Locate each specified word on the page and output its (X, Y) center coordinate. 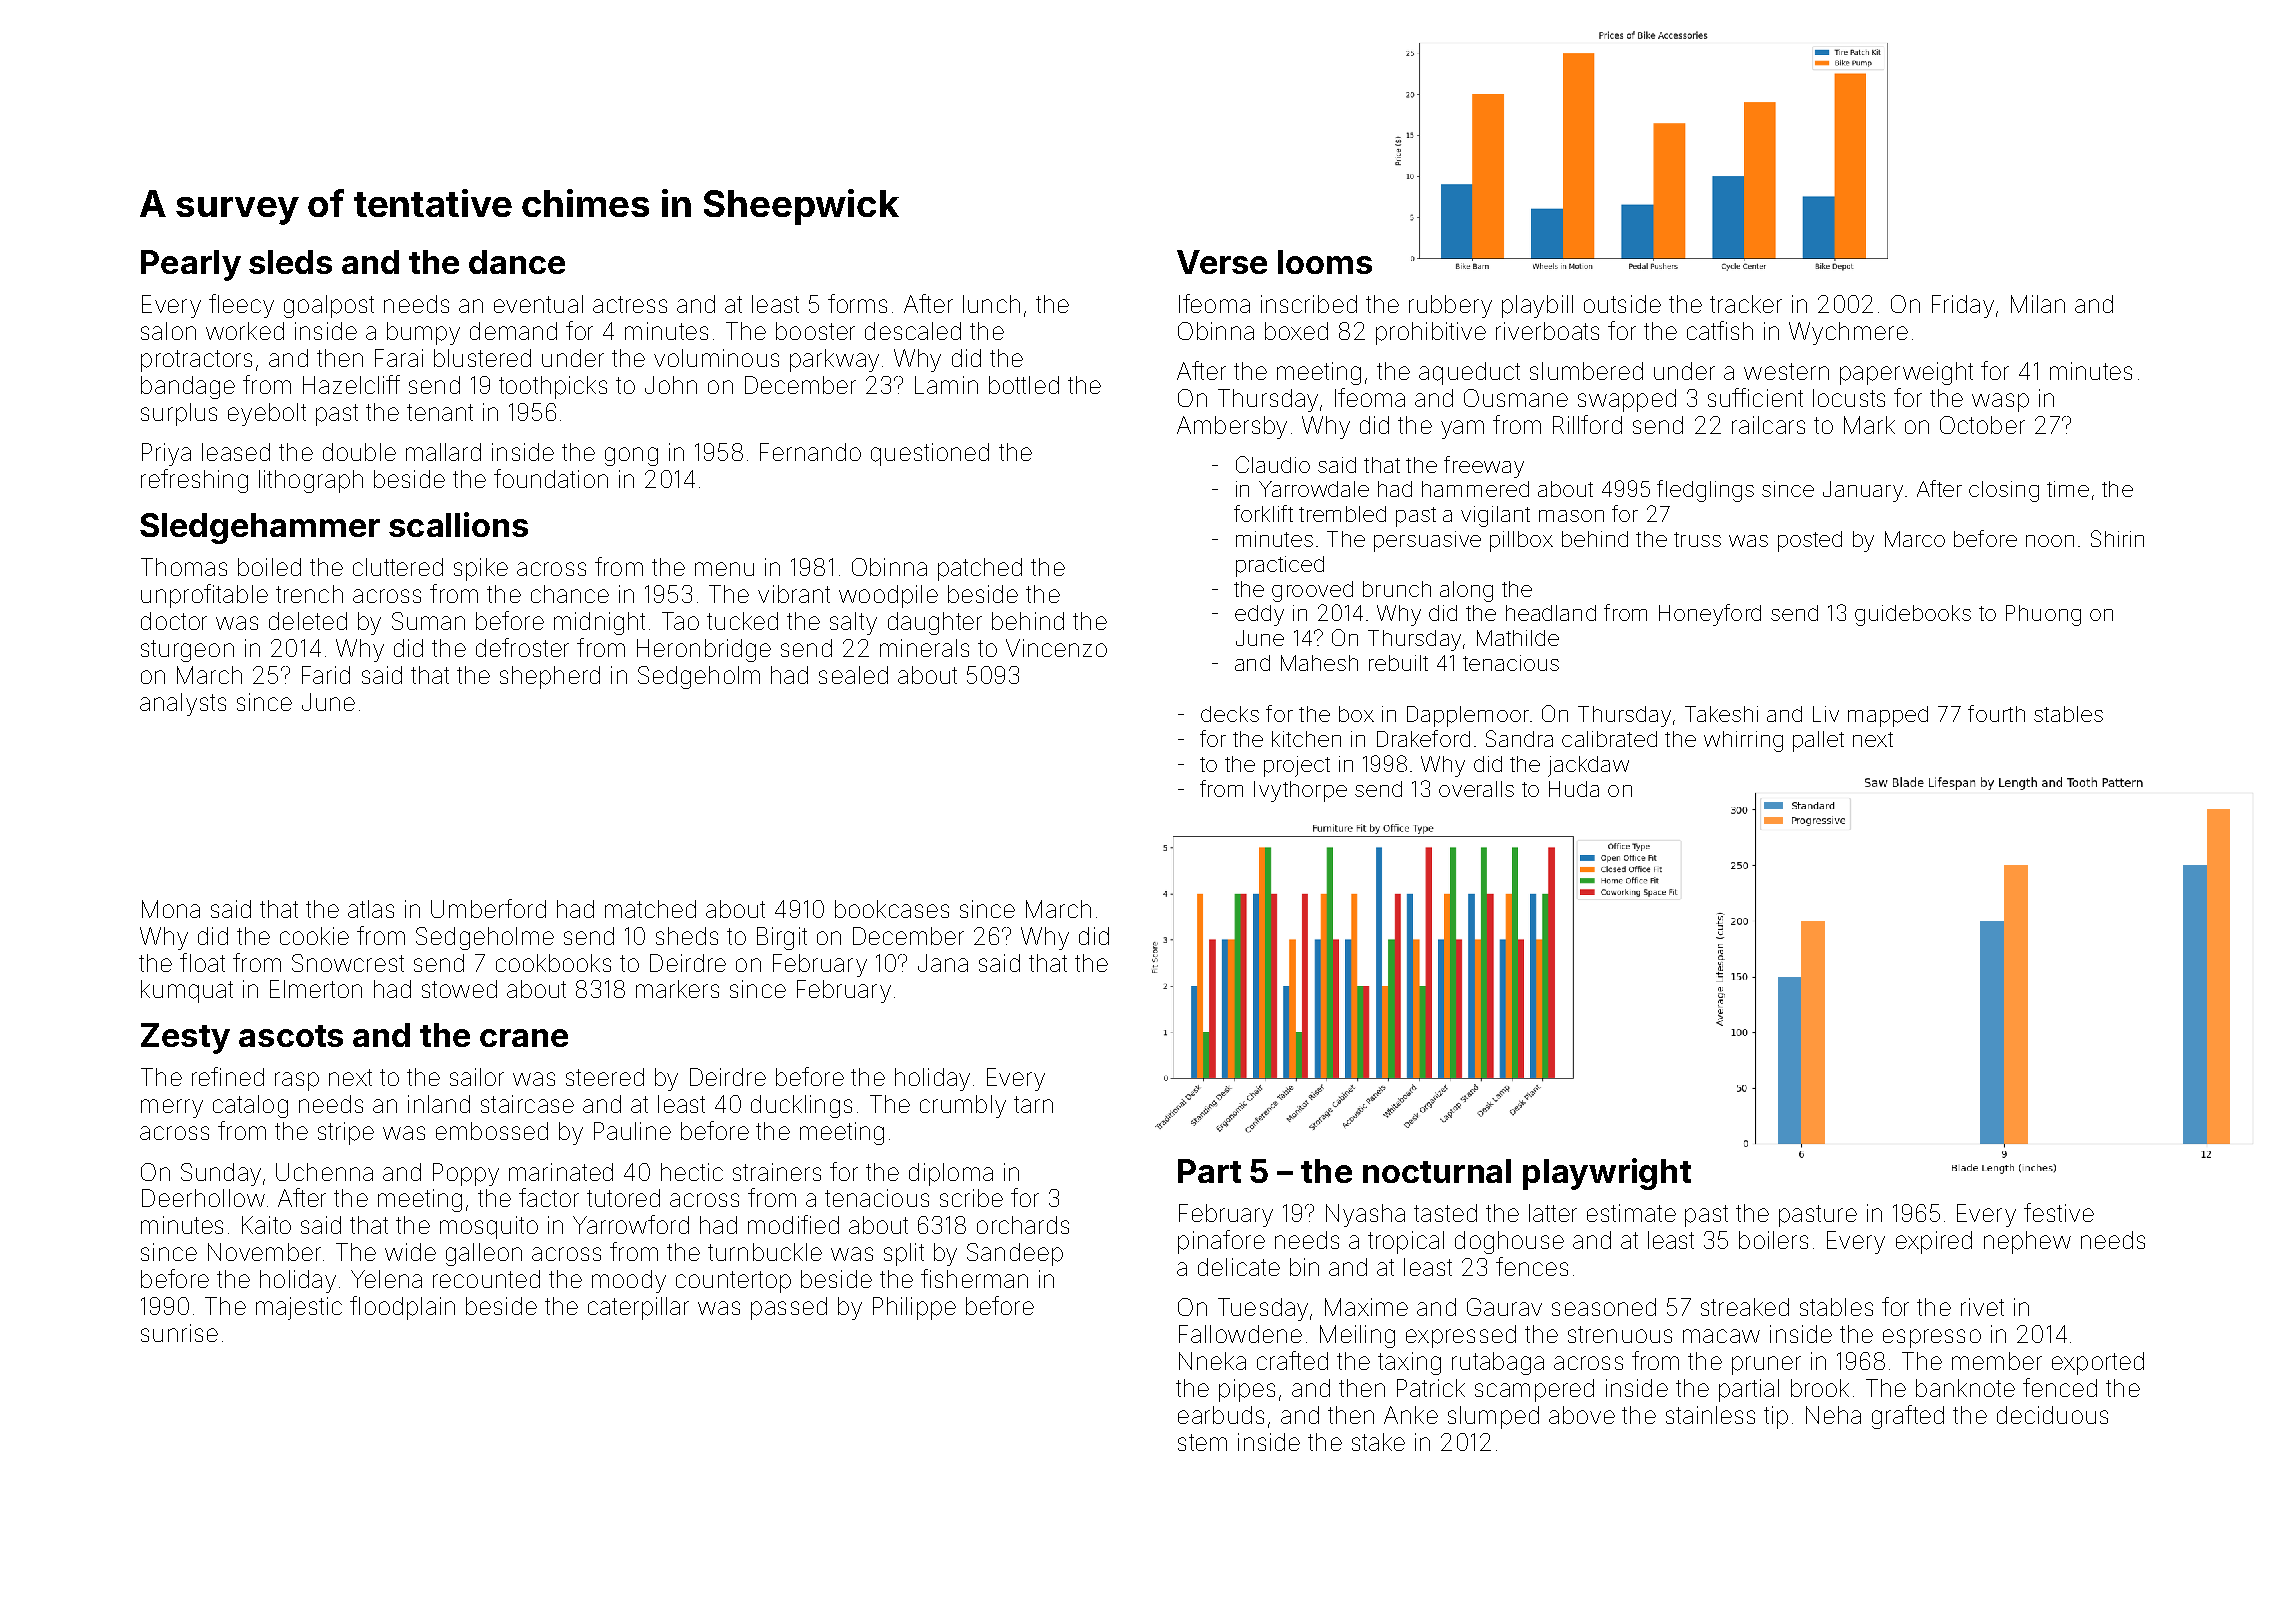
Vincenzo (1056, 648)
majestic (299, 1308)
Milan (2038, 304)
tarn (1033, 1104)
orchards (1023, 1225)
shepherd (550, 677)
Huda (1574, 789)
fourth (1996, 713)
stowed (459, 989)
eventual (538, 304)
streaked (1745, 1307)
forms (857, 303)
